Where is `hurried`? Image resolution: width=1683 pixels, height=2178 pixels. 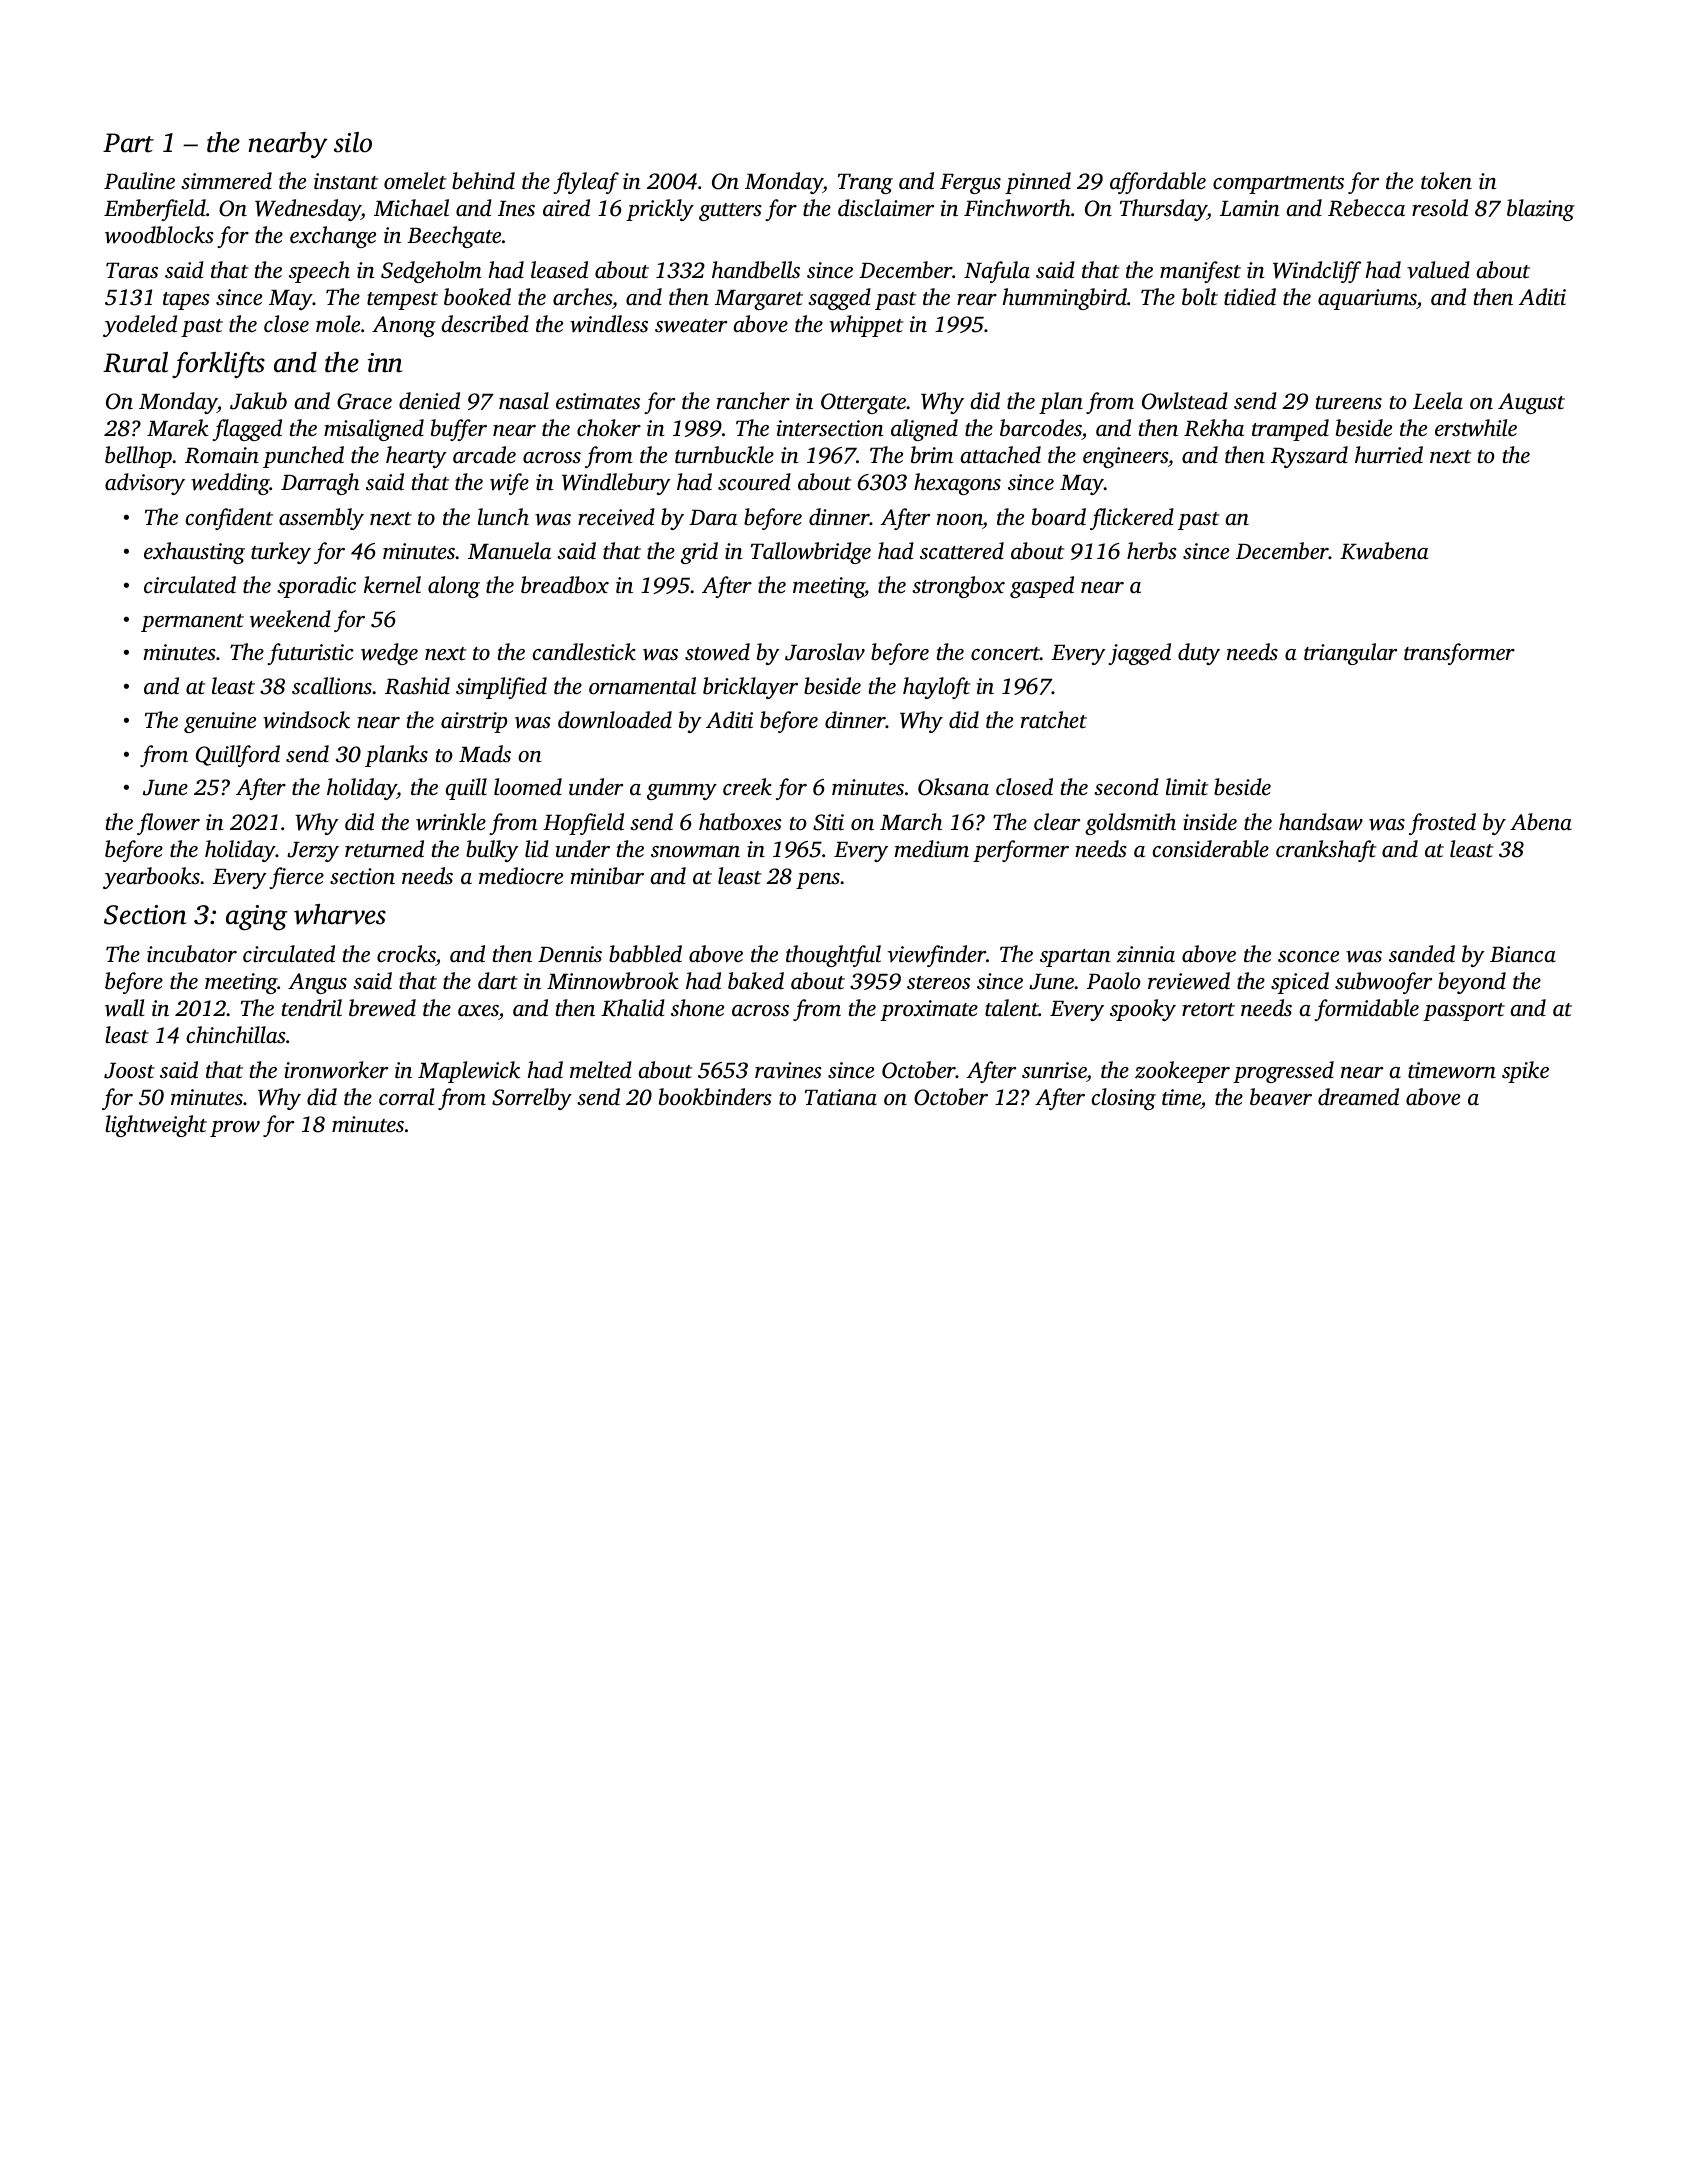
hurried is located at coordinates (1389, 455).
